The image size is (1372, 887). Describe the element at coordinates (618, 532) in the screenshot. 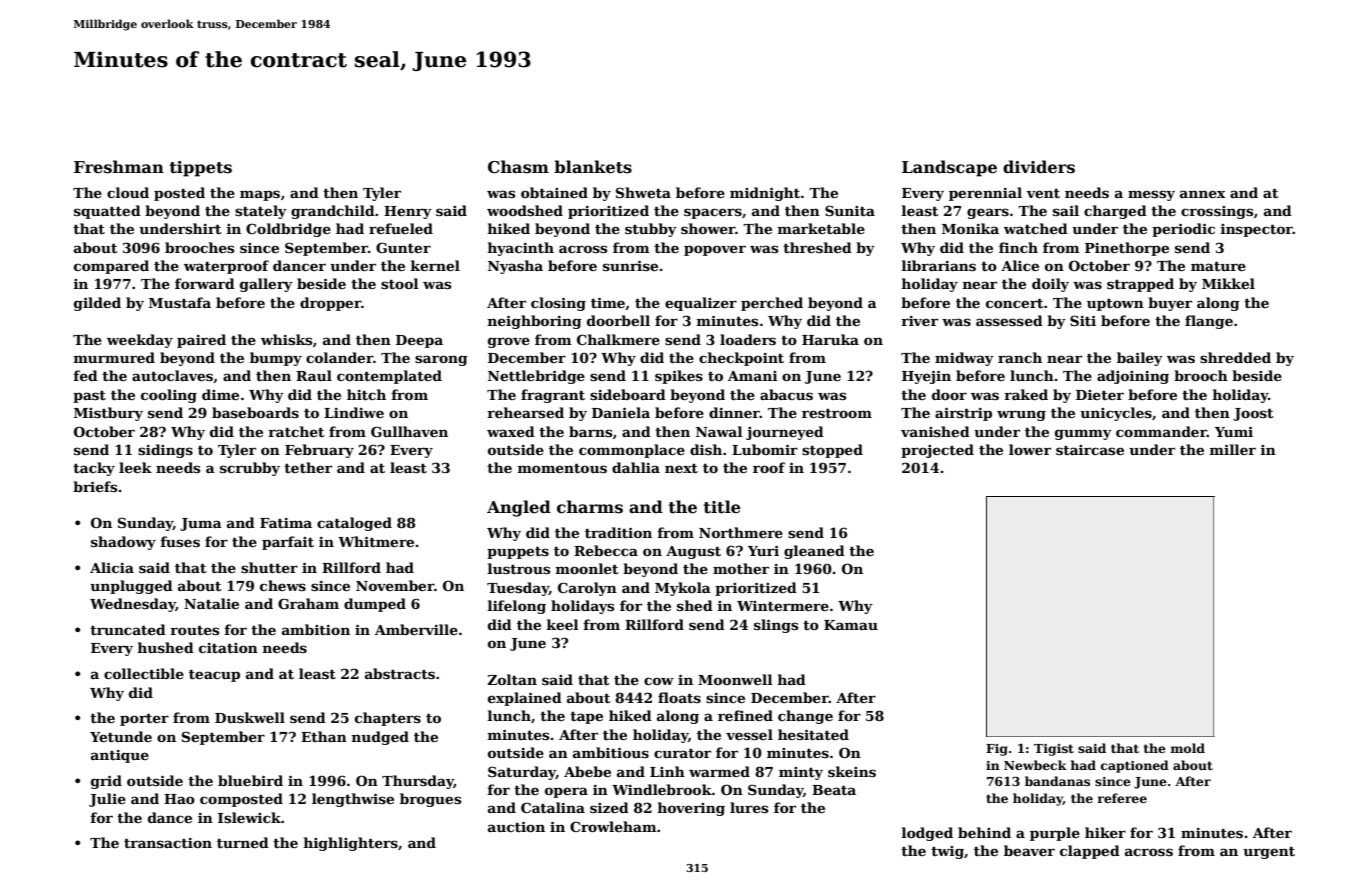

I see `tradition` at that location.
